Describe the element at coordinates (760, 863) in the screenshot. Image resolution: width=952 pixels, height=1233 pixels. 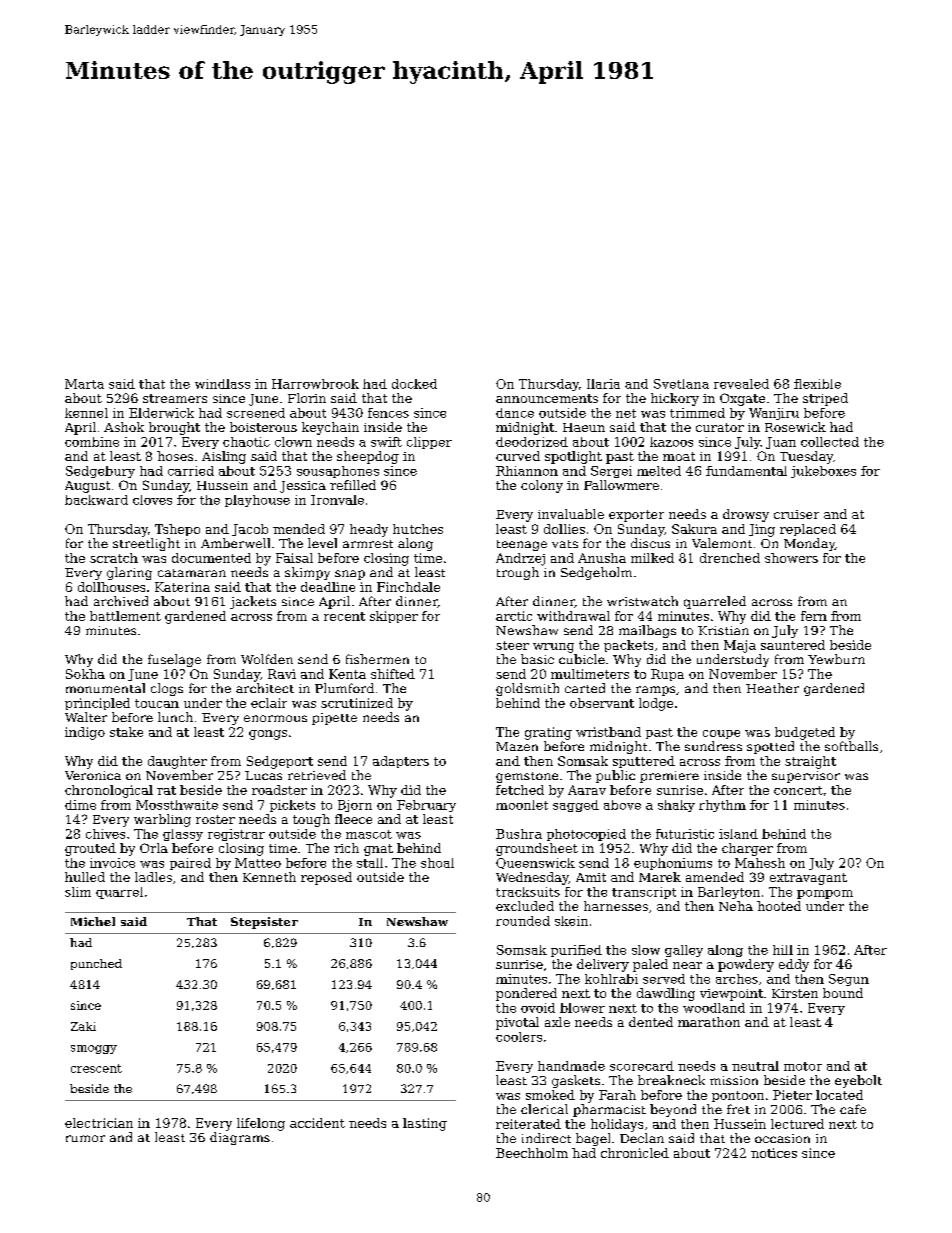
I see `Mahesh` at that location.
